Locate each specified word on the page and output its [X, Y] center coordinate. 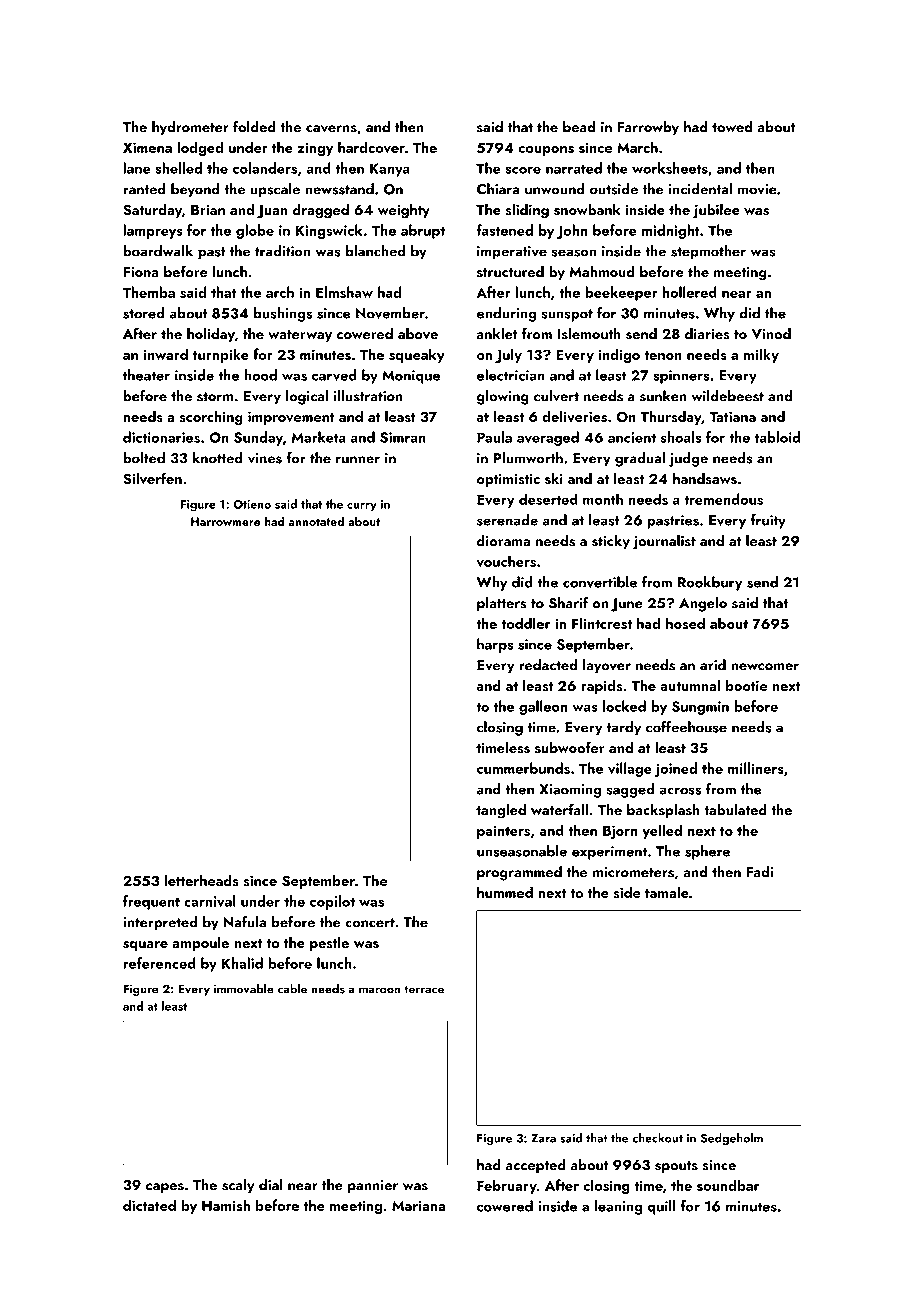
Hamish [226, 1205]
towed [732, 127]
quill [662, 1207]
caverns [331, 129]
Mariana [418, 1205]
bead [579, 127]
